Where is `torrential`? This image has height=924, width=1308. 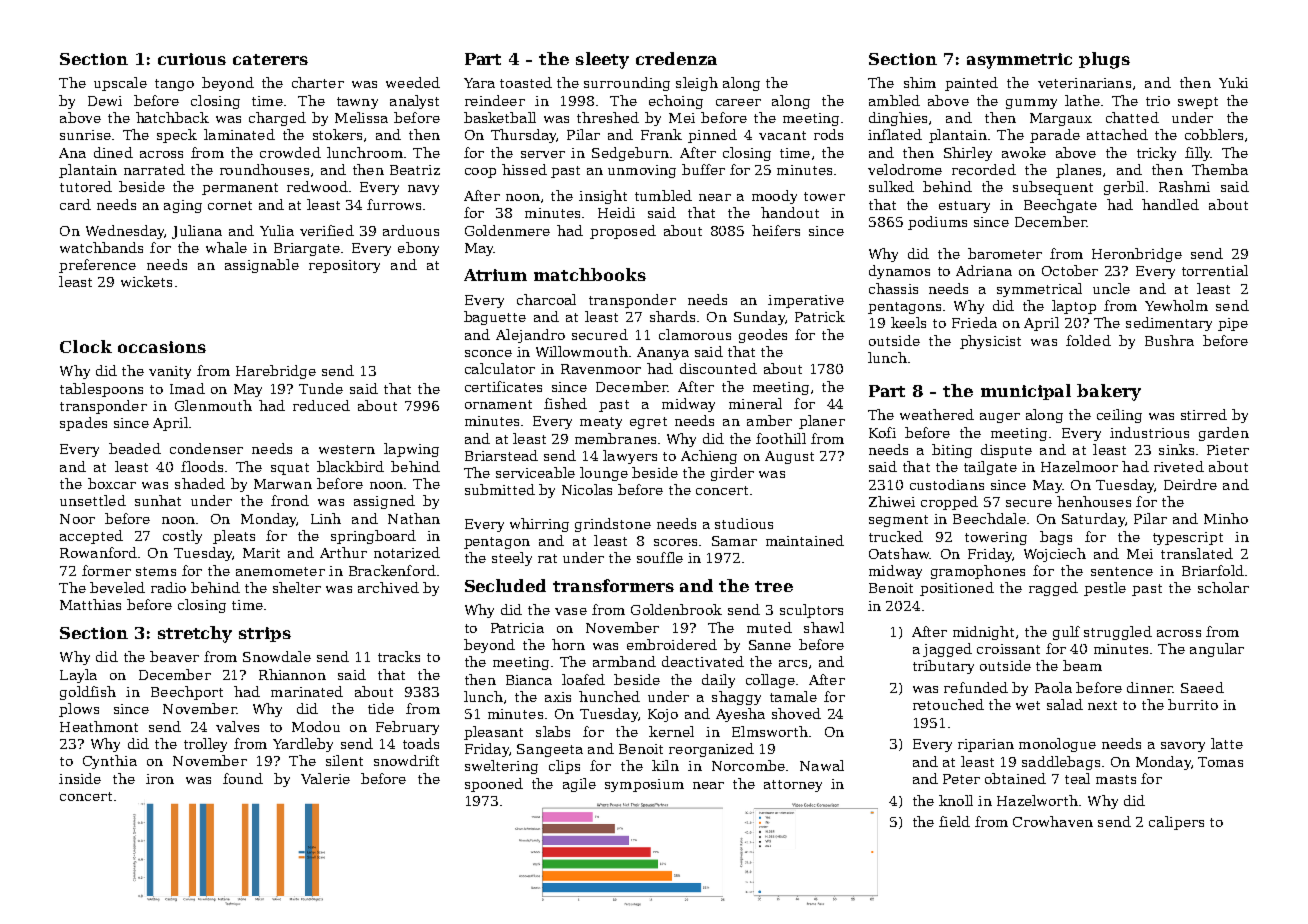 torrential is located at coordinates (1215, 270).
